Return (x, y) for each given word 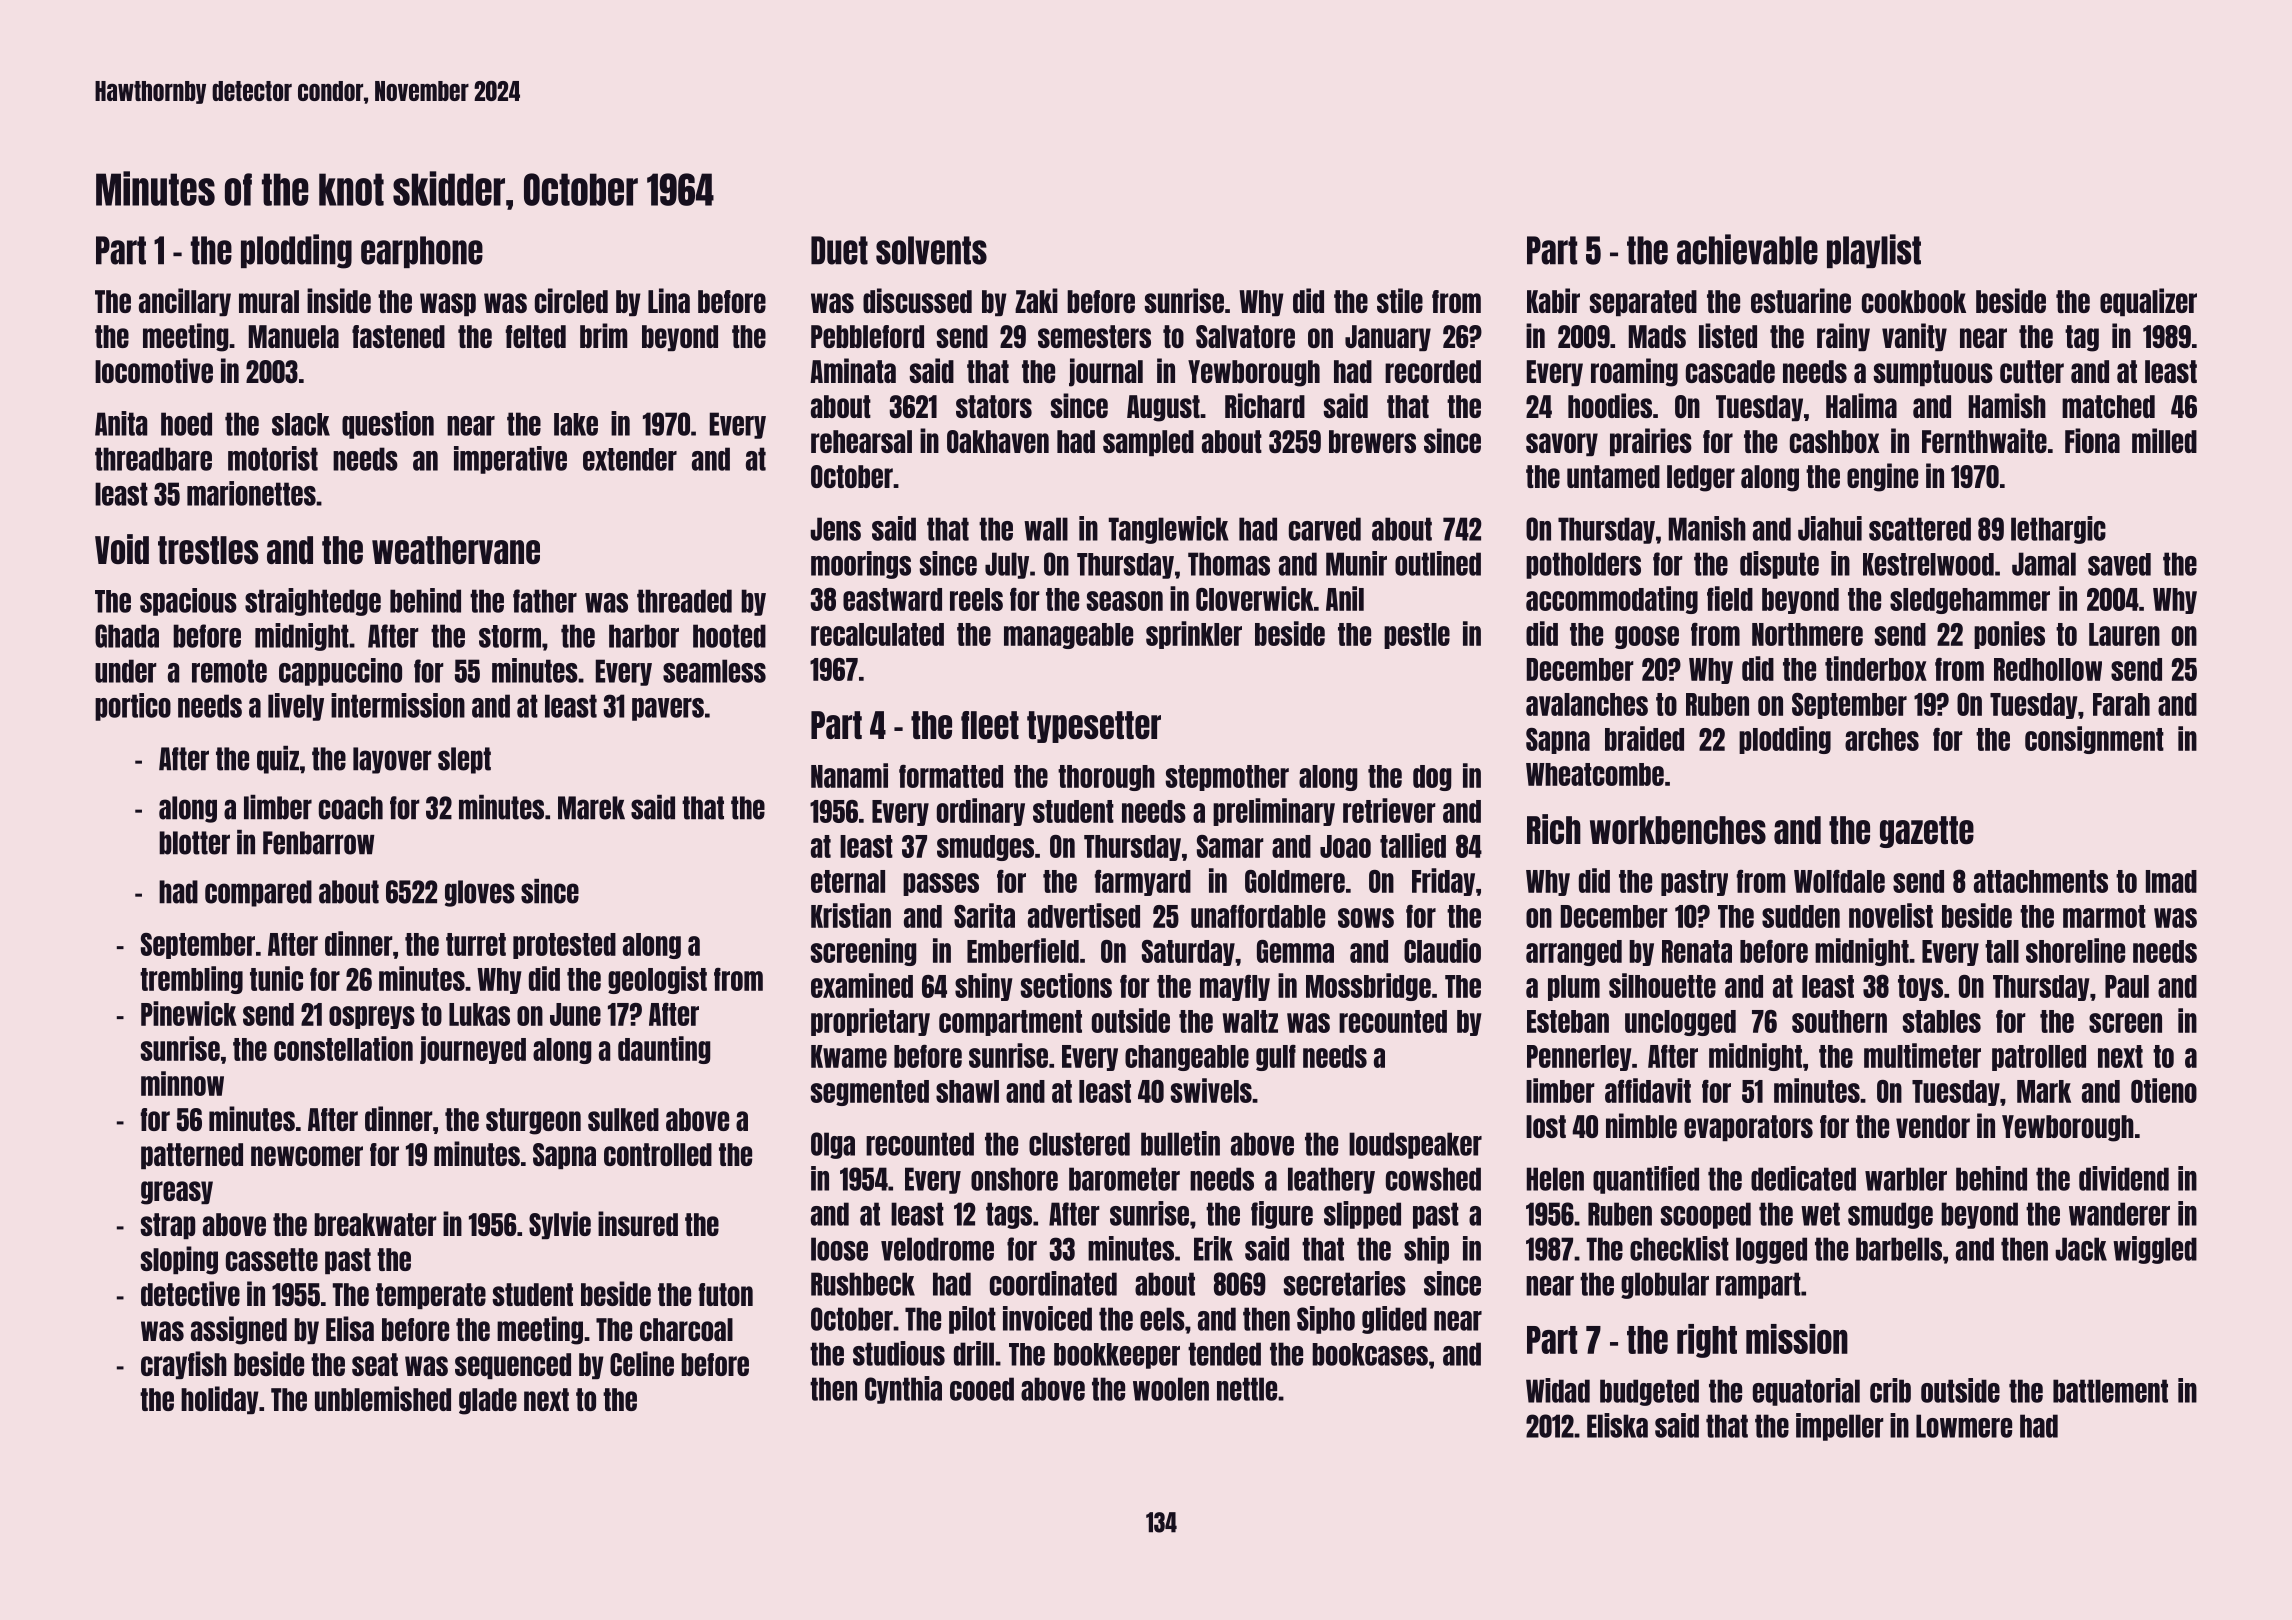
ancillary (185, 302)
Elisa (350, 1328)
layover (392, 760)
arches (1882, 739)
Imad (2171, 881)
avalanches (1587, 704)
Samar (1230, 846)
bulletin (1180, 1143)
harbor (644, 636)
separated (1643, 303)
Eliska (1617, 1425)
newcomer (307, 1156)
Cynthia (903, 1390)
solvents (931, 250)
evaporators (1748, 1128)
